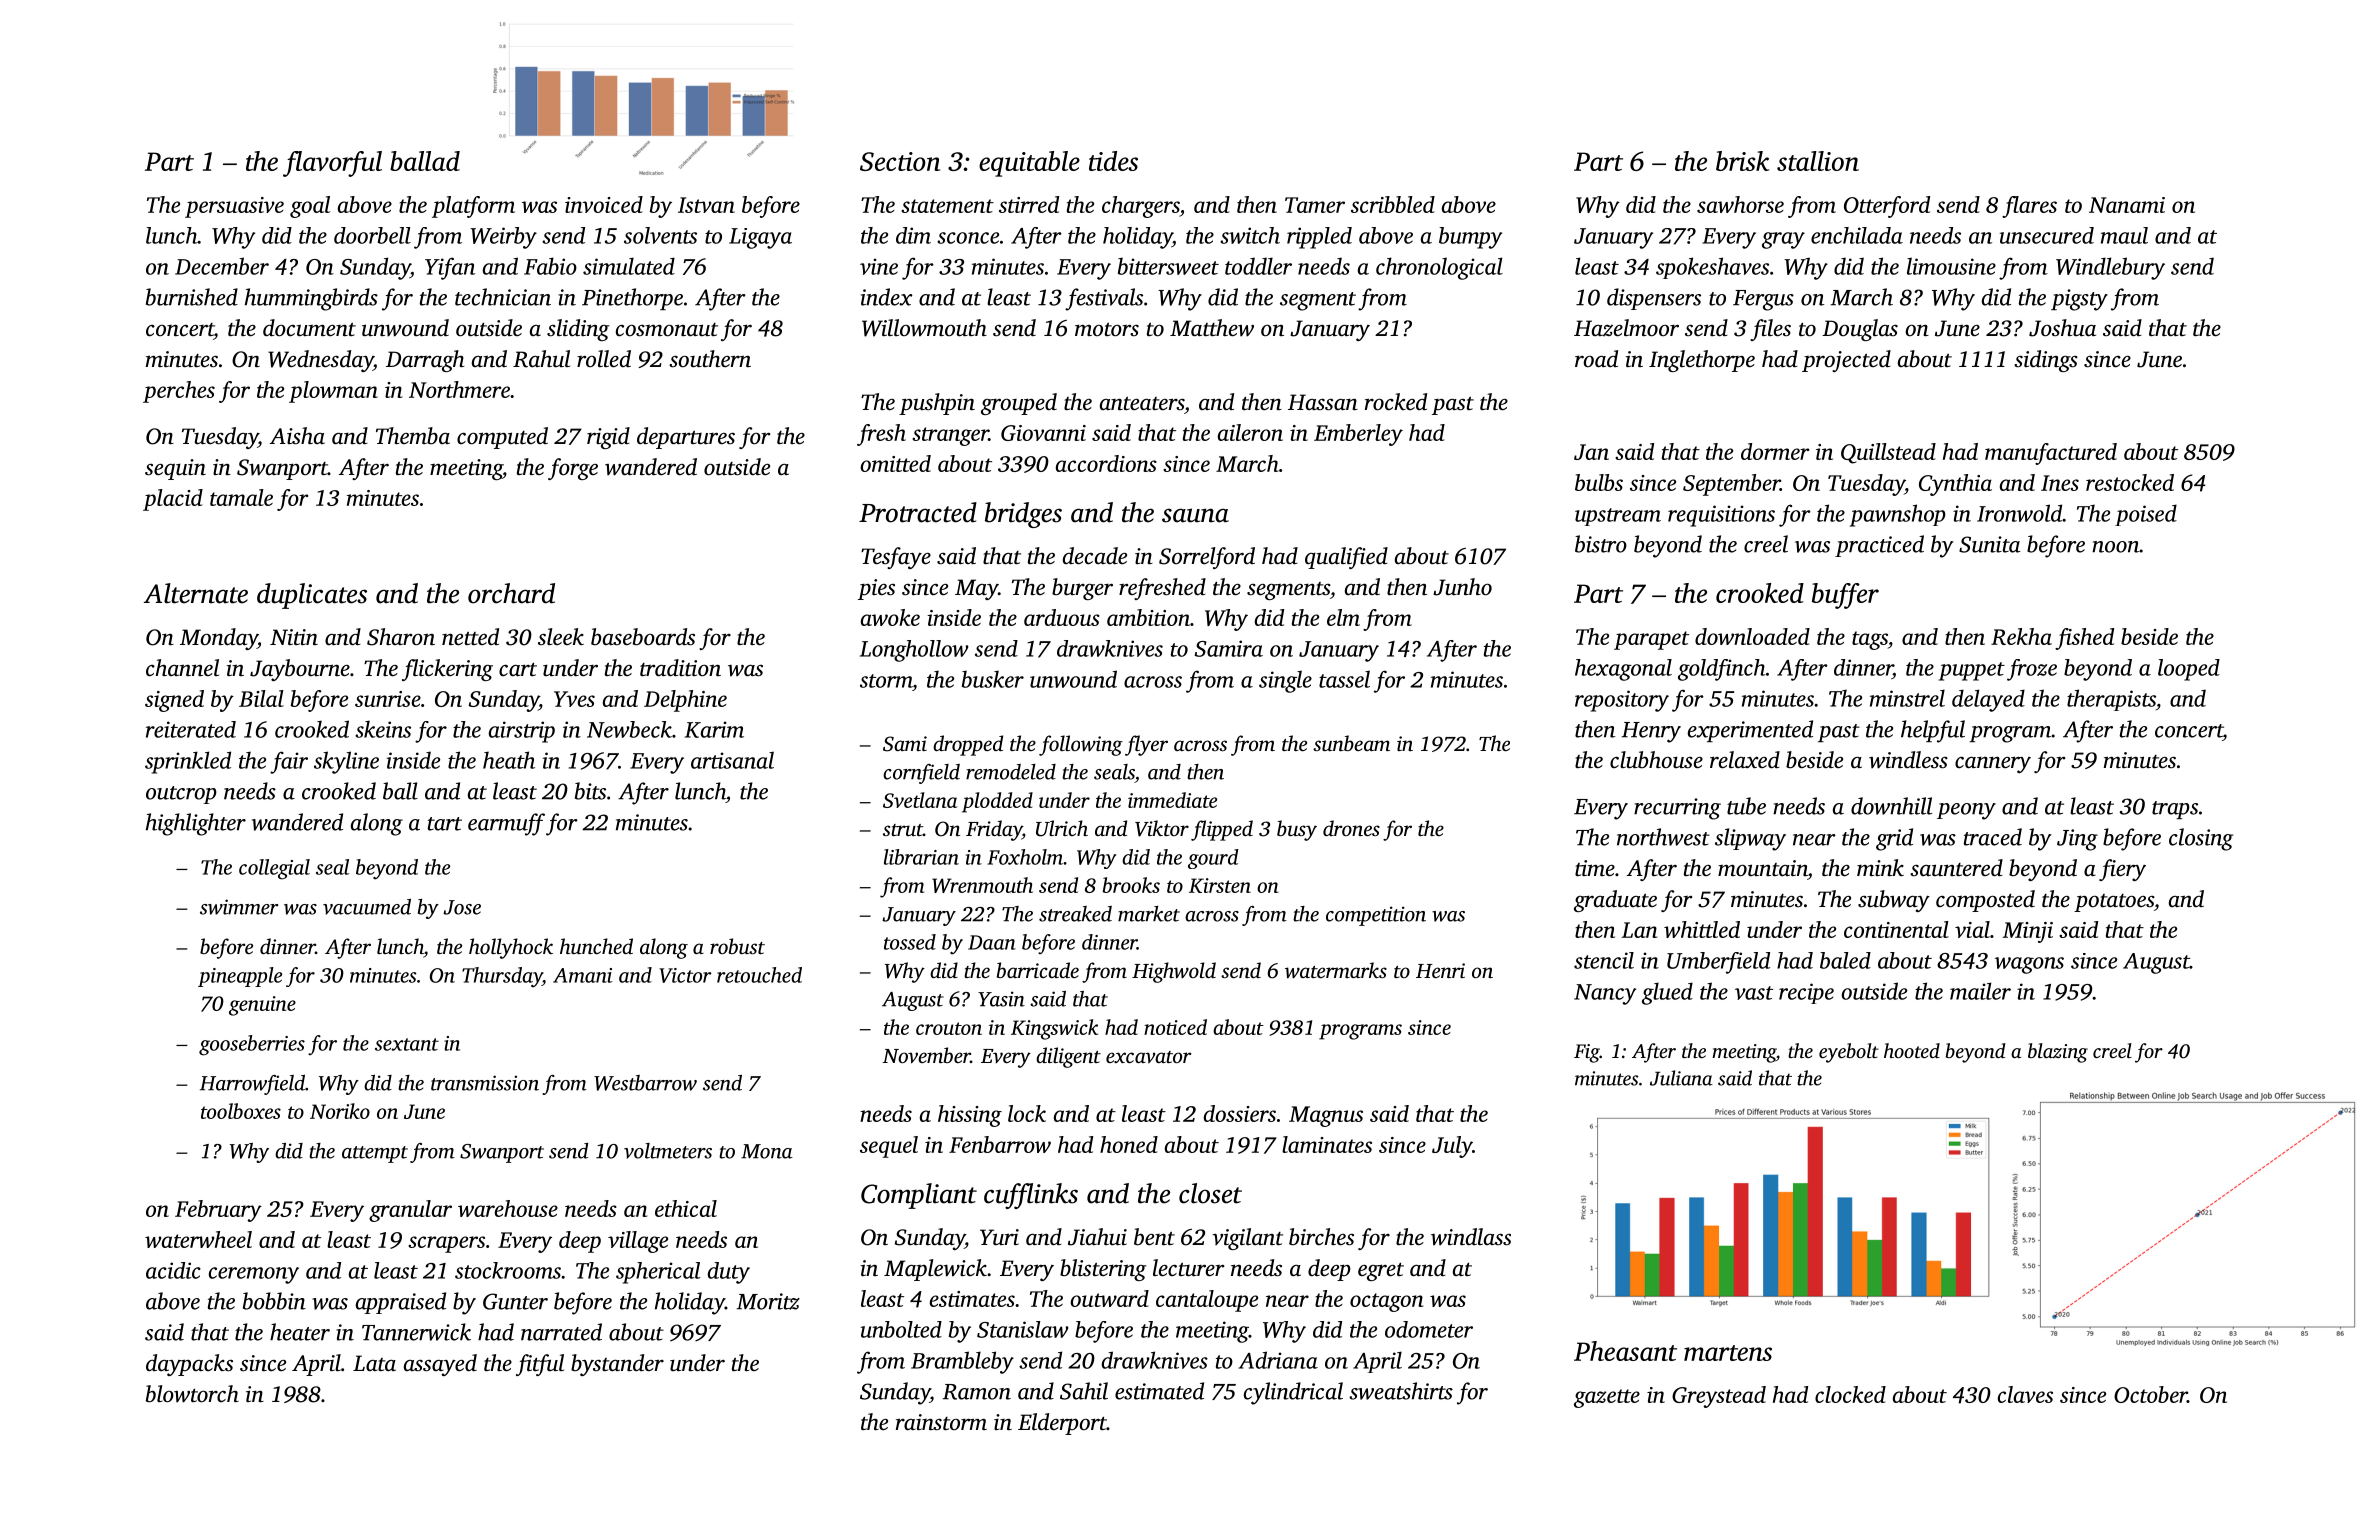 Image resolution: width=2380 pixels, height=1540 pixels. I want to click on tides, so click(1113, 161).
